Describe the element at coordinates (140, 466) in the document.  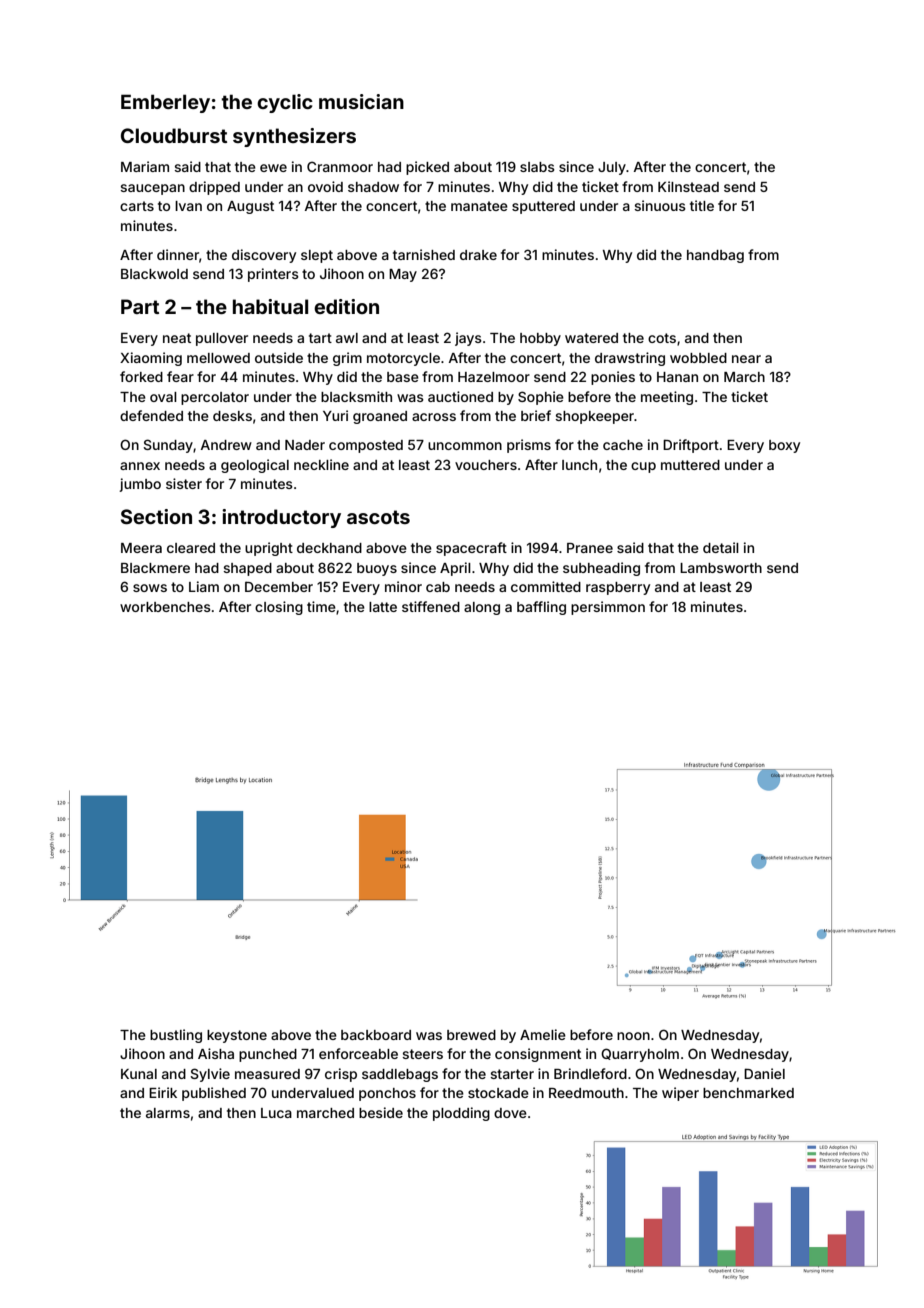
I see `annex` at that location.
